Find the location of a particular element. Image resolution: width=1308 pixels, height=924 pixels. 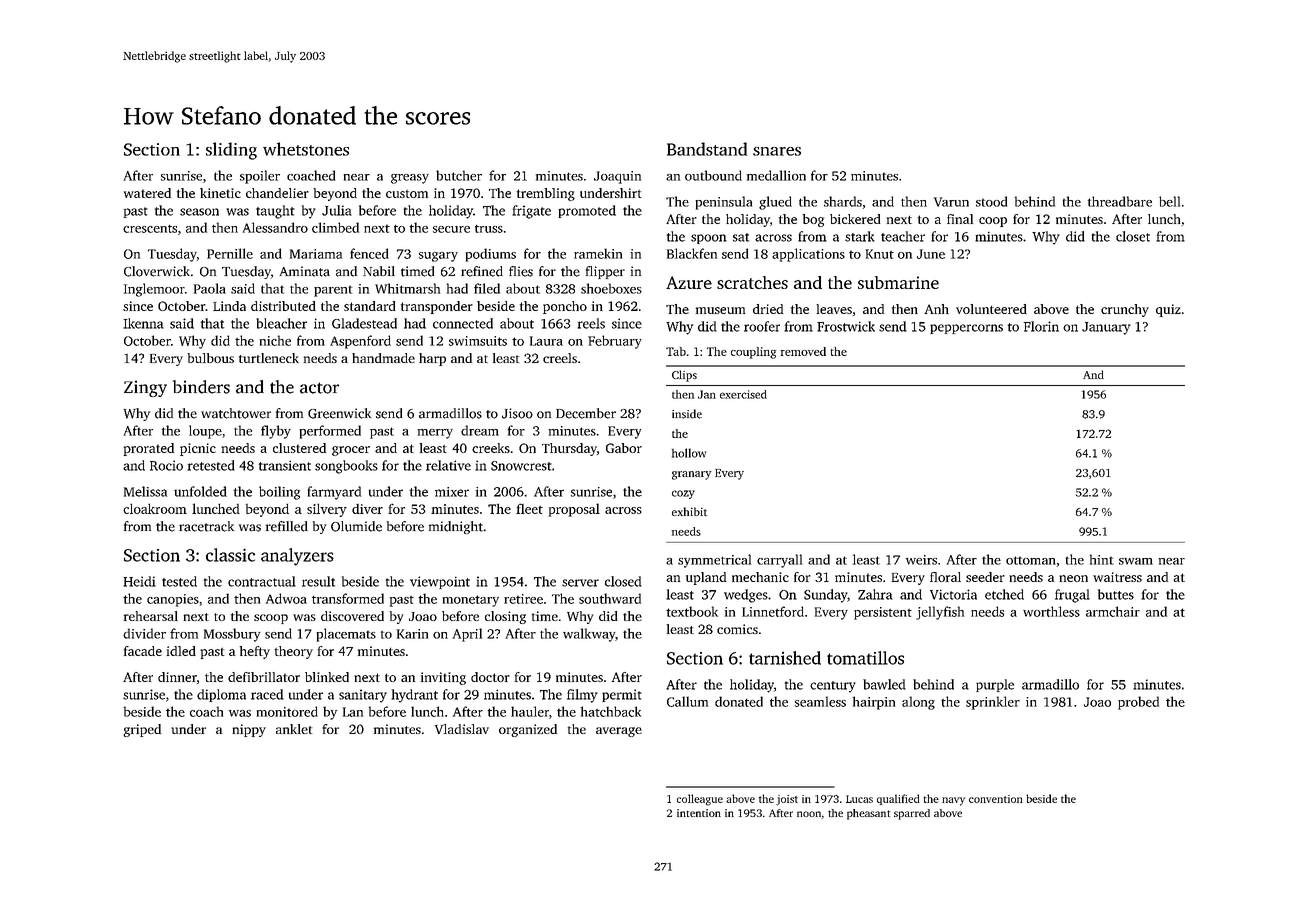

hefty is located at coordinates (255, 652).
